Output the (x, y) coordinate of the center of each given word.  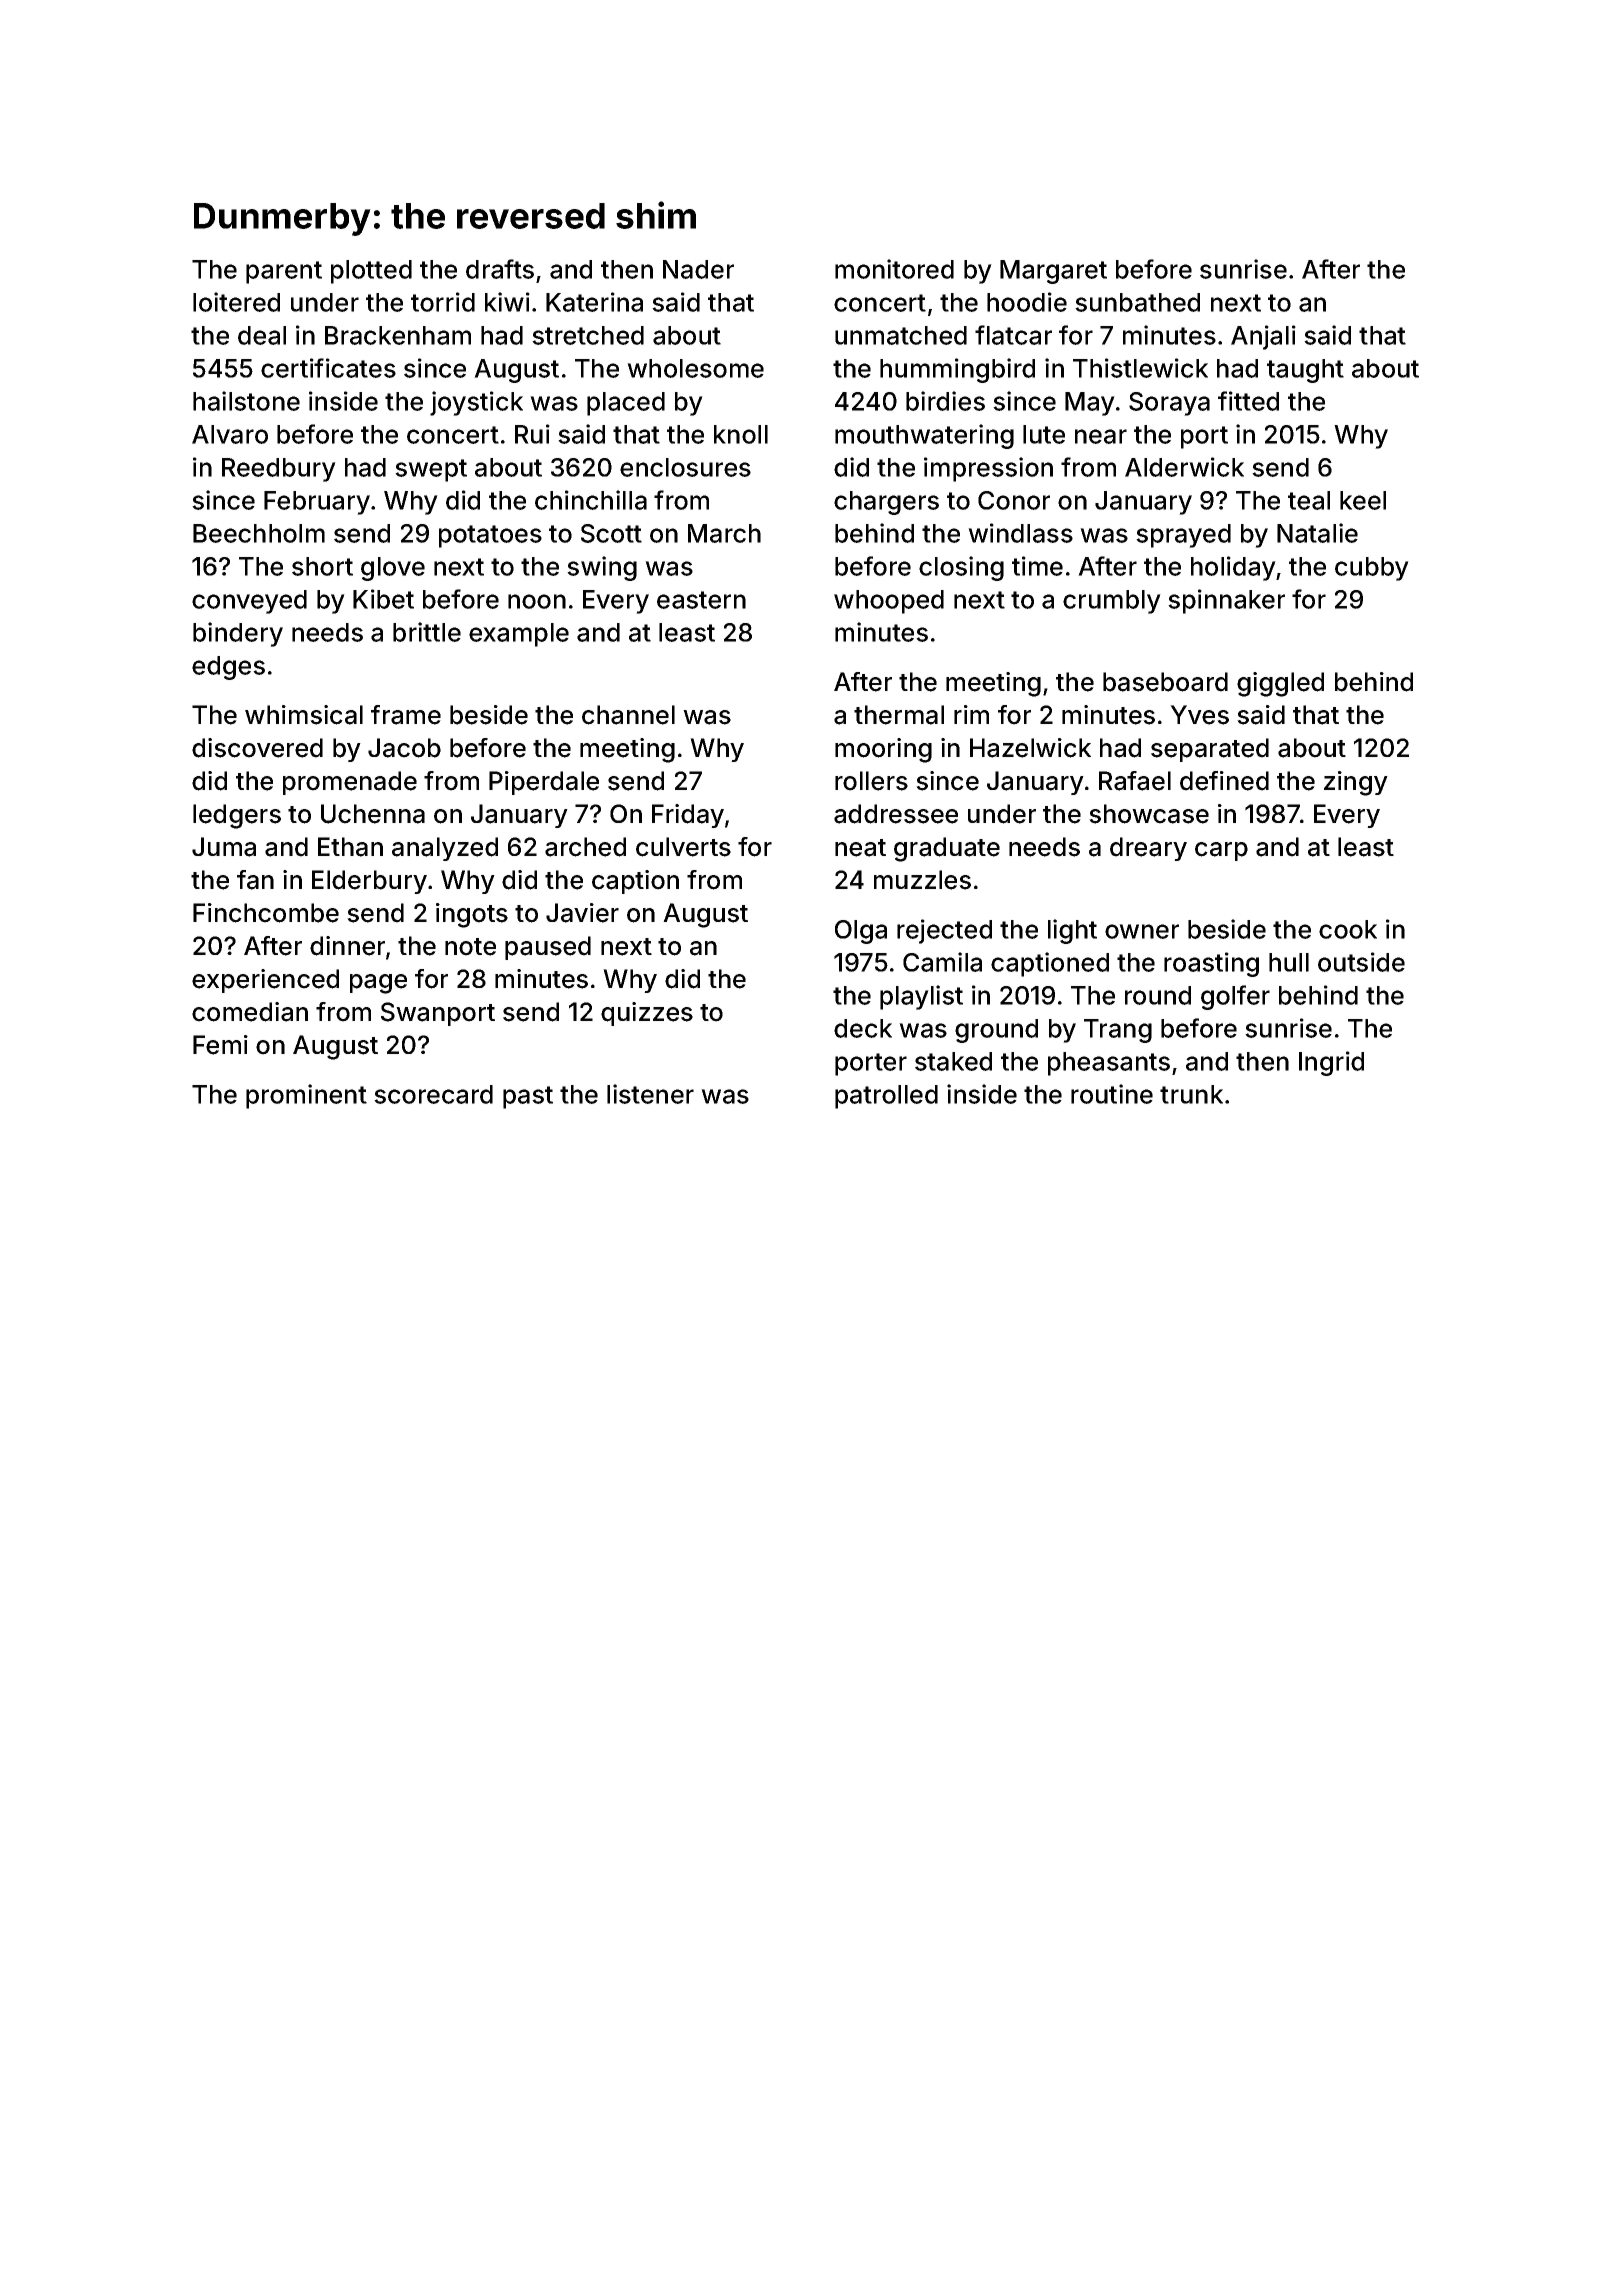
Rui (532, 434)
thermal (899, 715)
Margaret (1053, 272)
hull (1289, 962)
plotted (371, 272)
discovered (257, 748)
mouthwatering (924, 436)
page (378, 984)
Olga (861, 932)
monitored (894, 269)
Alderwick (1184, 467)
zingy (1356, 783)
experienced (265, 981)
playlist (921, 997)
